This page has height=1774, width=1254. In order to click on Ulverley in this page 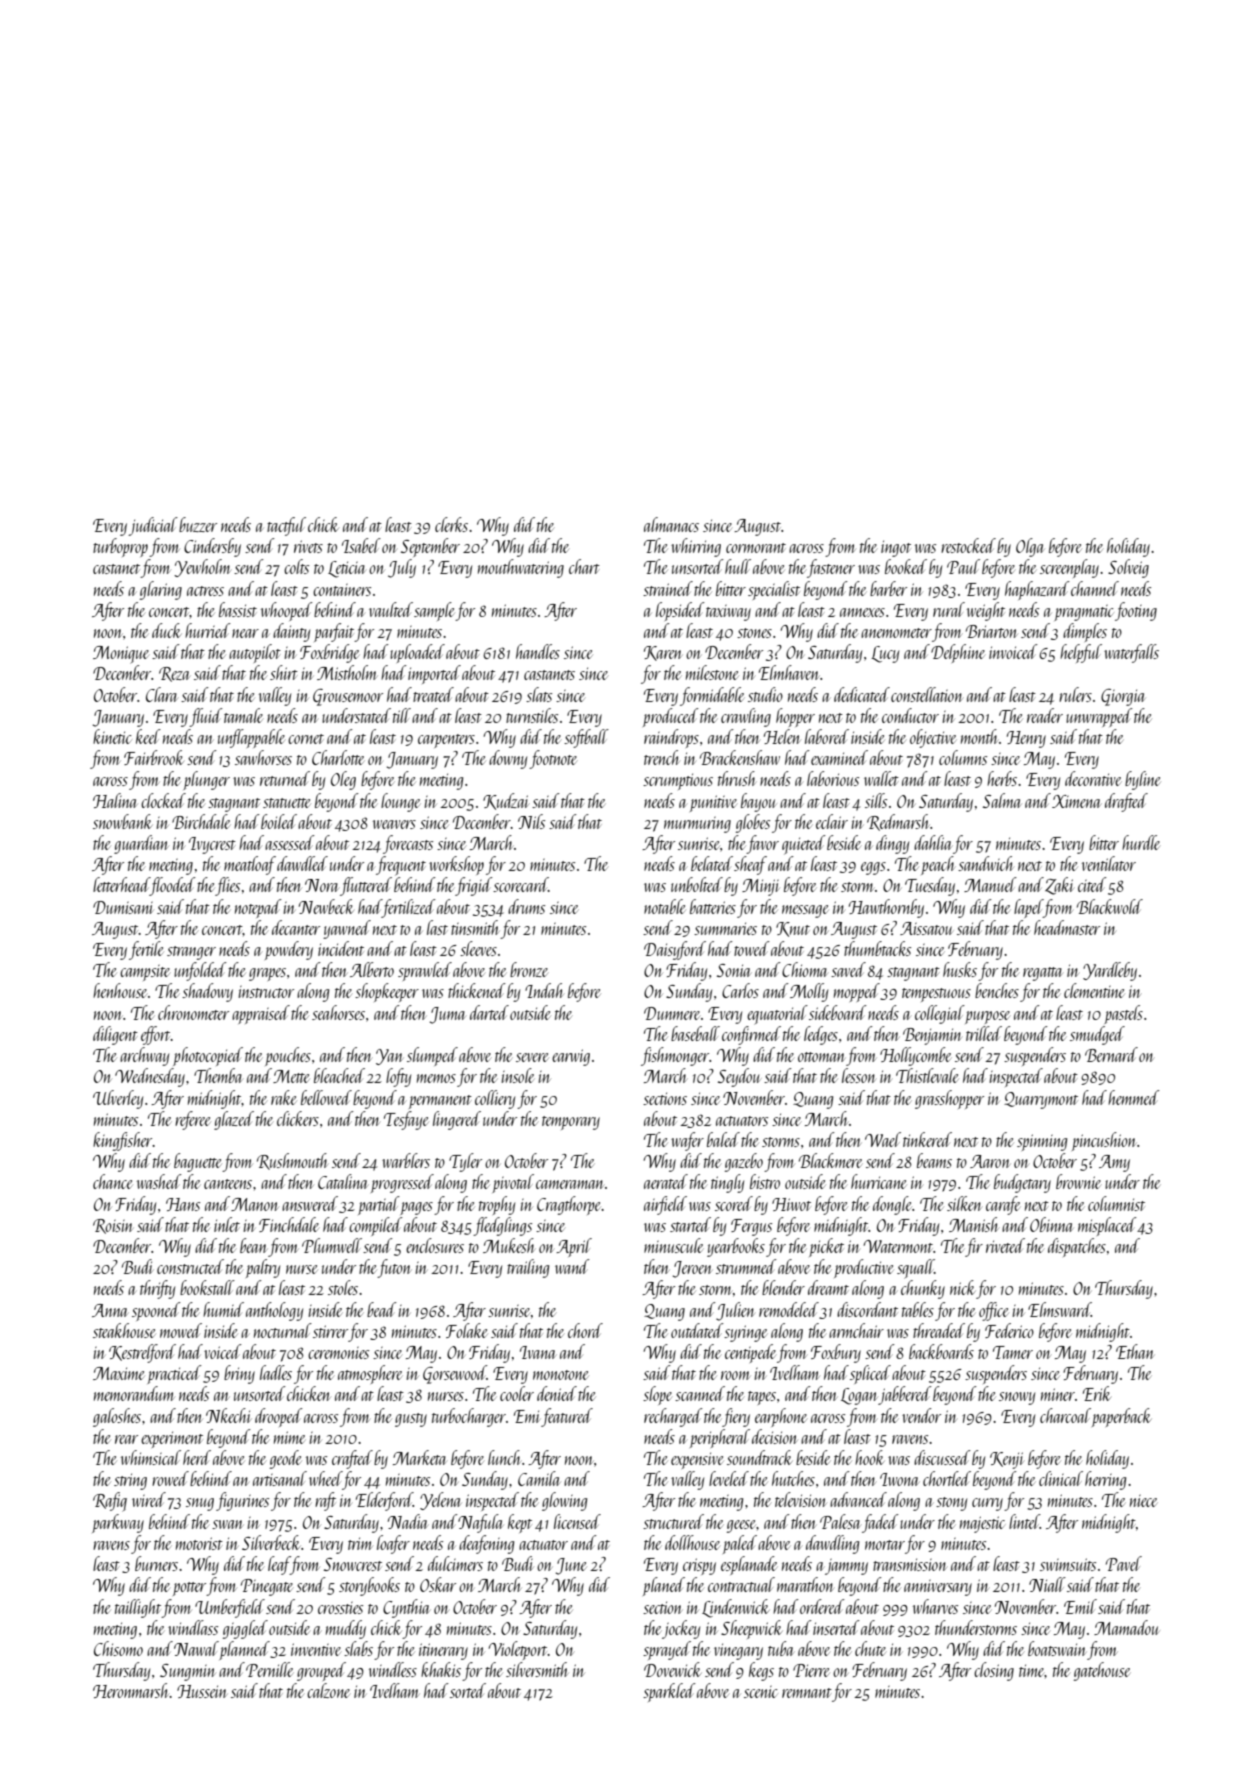, I will do `click(118, 1099)`.
